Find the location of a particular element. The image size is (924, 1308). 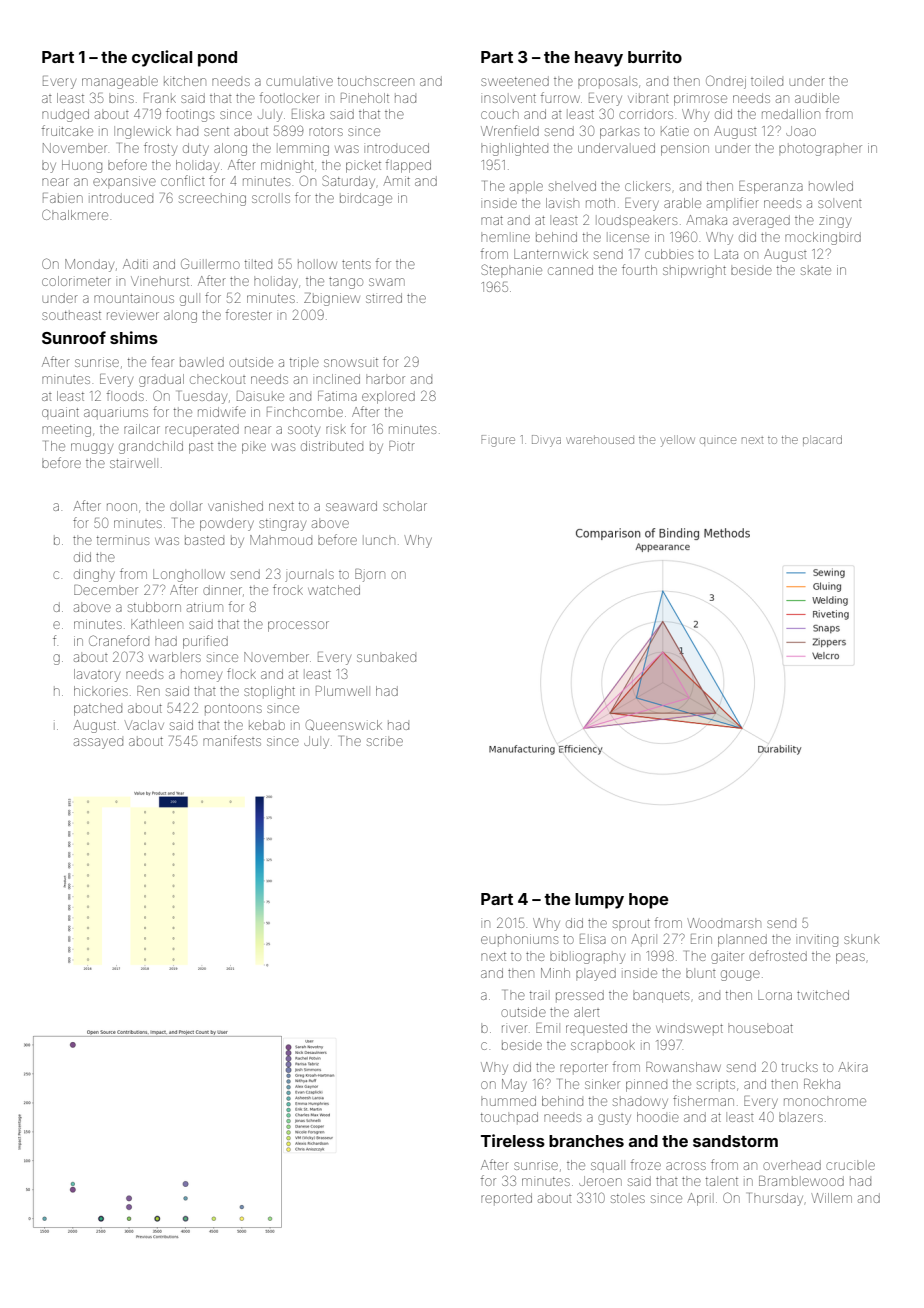

fruitcake is located at coordinates (67, 130).
